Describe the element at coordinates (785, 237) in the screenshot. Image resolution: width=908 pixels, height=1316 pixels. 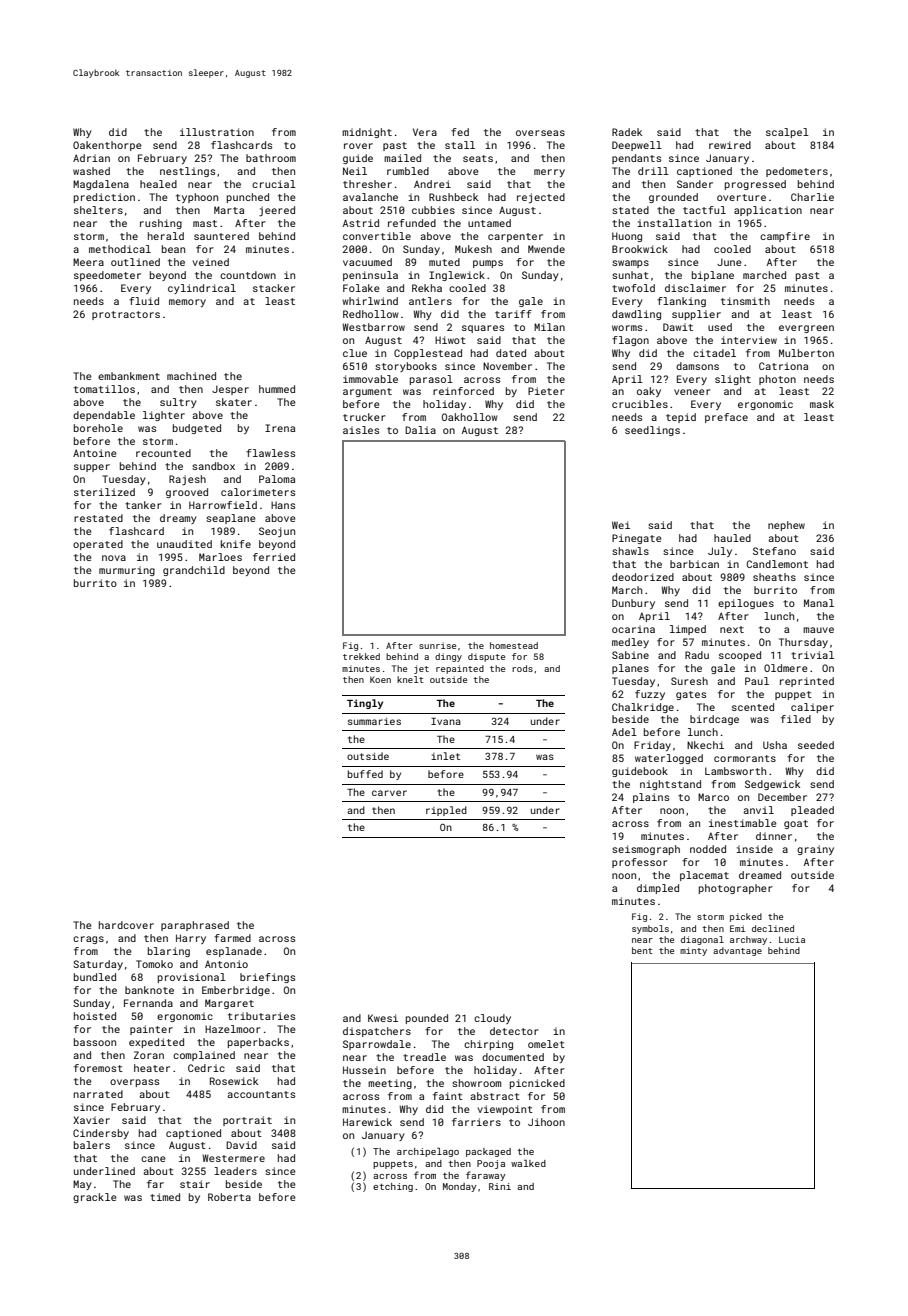
I see `campfire` at that location.
